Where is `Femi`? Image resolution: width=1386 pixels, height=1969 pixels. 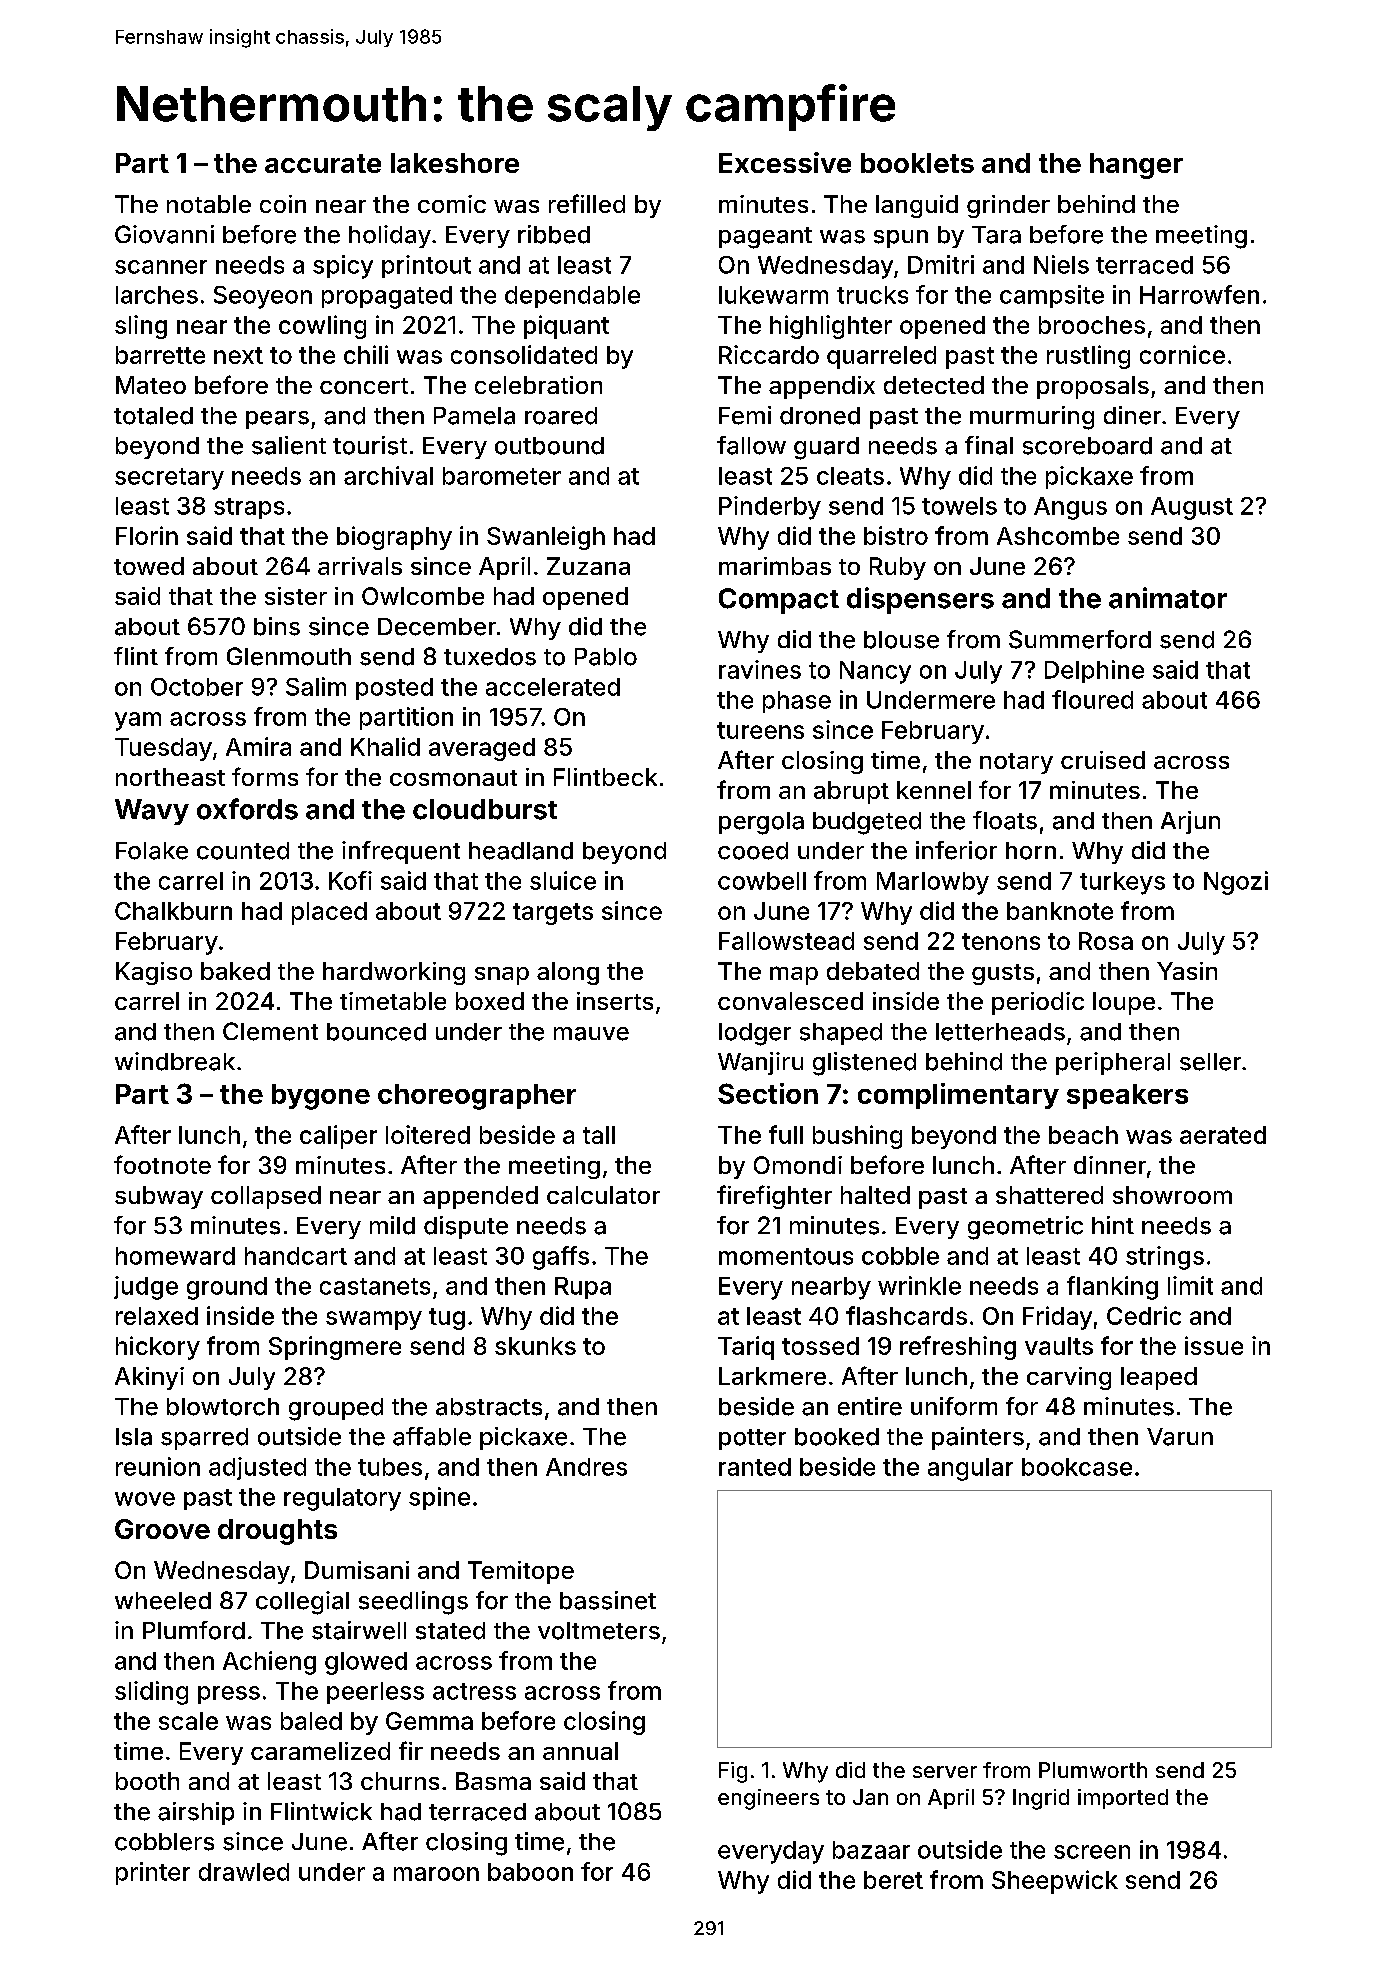
Femi is located at coordinates (745, 415).
